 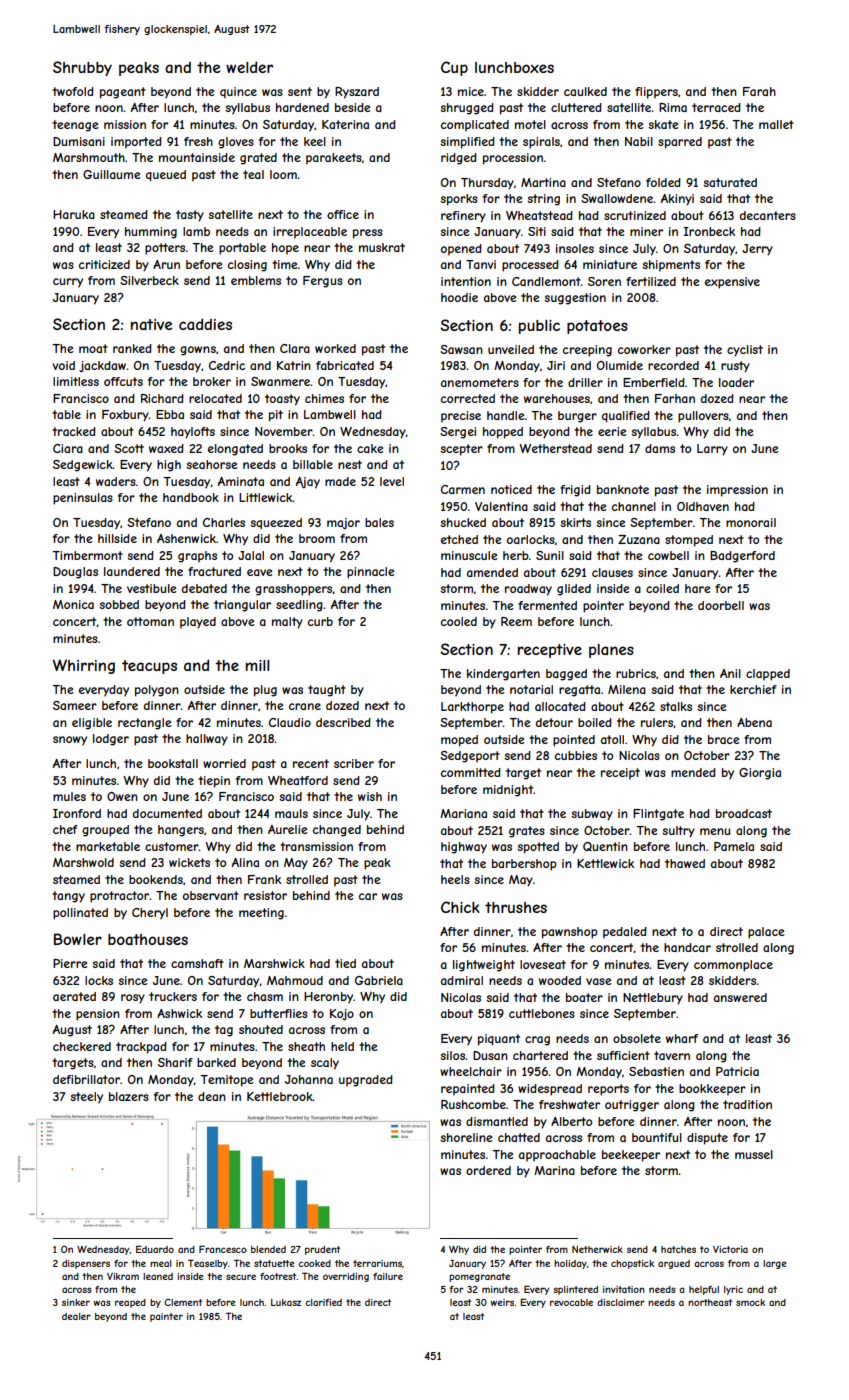 What do you see at coordinates (754, 1154) in the screenshot?
I see `mussel` at bounding box center [754, 1154].
